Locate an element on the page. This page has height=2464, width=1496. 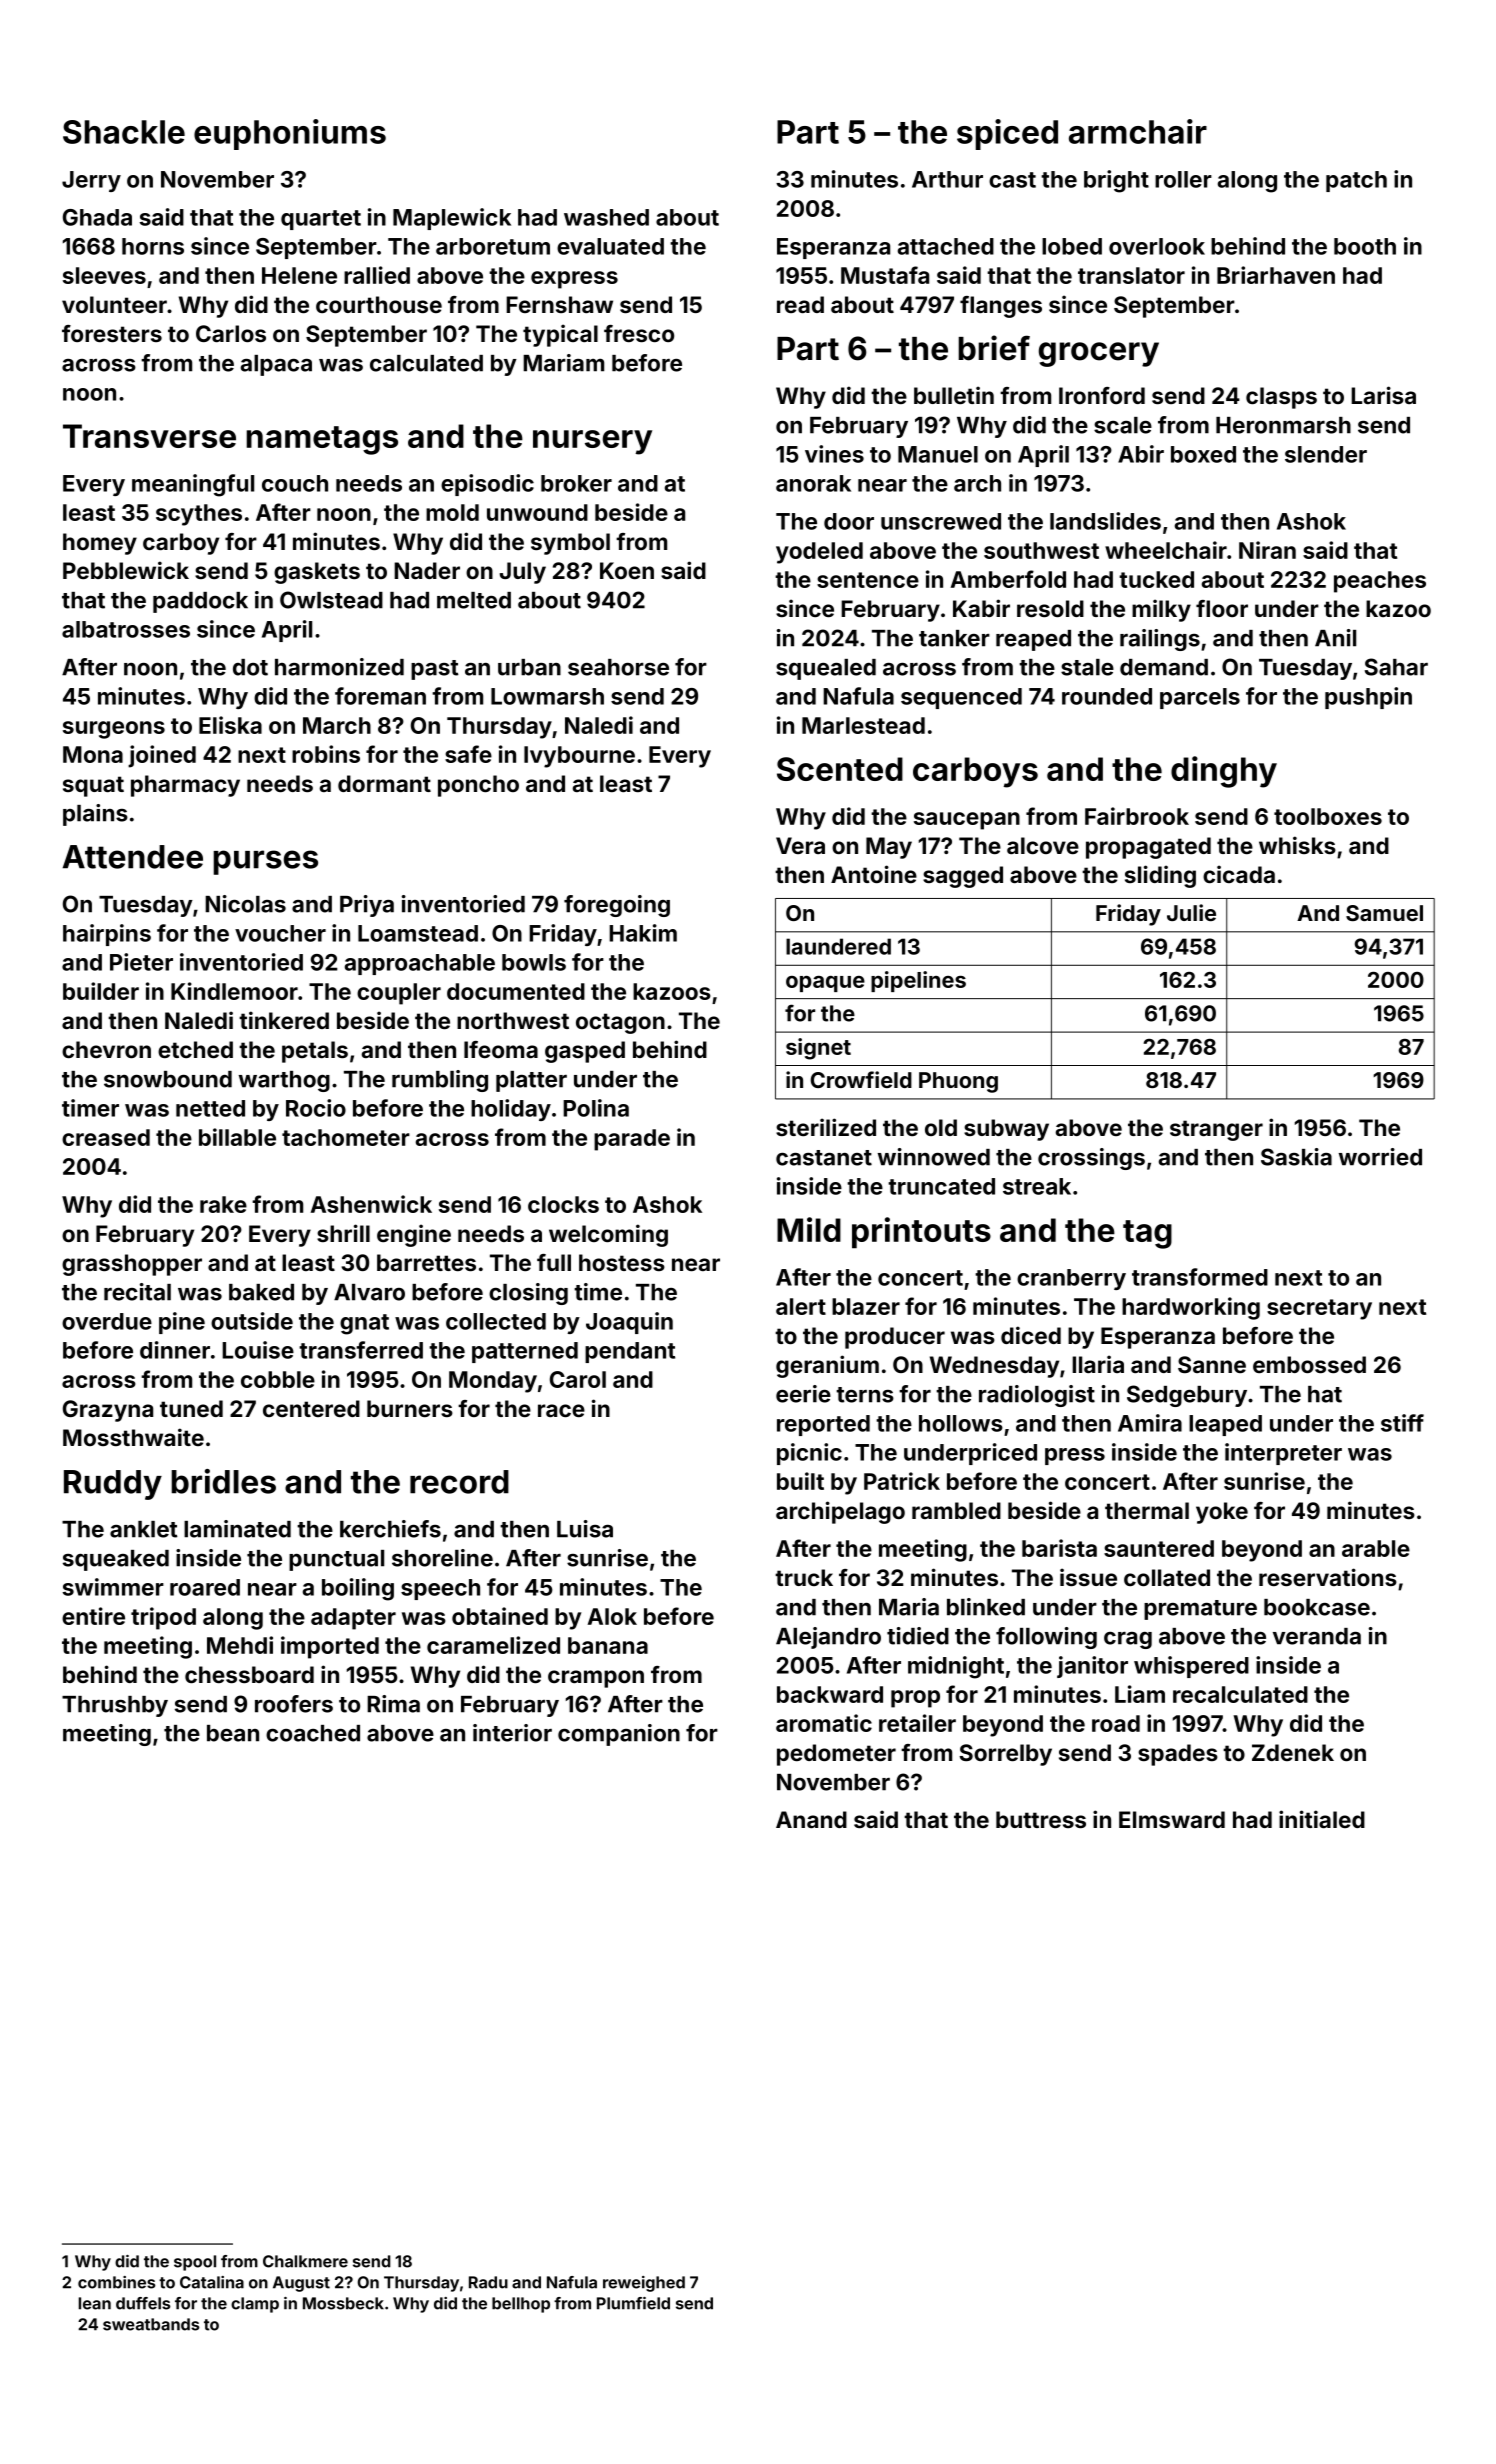
stranger is located at coordinates (1216, 1130).
